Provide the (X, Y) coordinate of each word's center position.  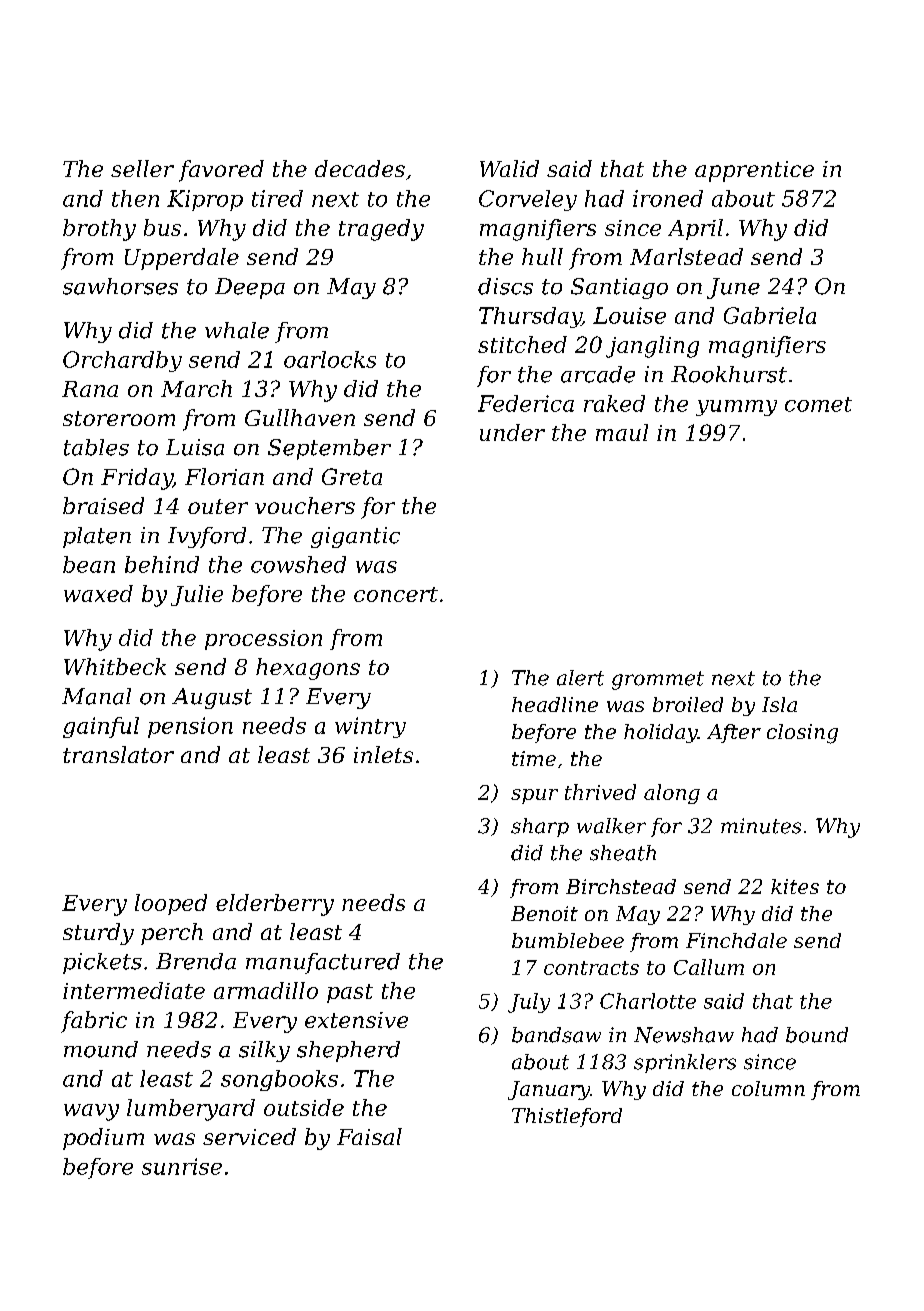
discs (505, 286)
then (135, 198)
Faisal (369, 1136)
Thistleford (567, 1117)
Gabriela (770, 315)
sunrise (182, 1166)
